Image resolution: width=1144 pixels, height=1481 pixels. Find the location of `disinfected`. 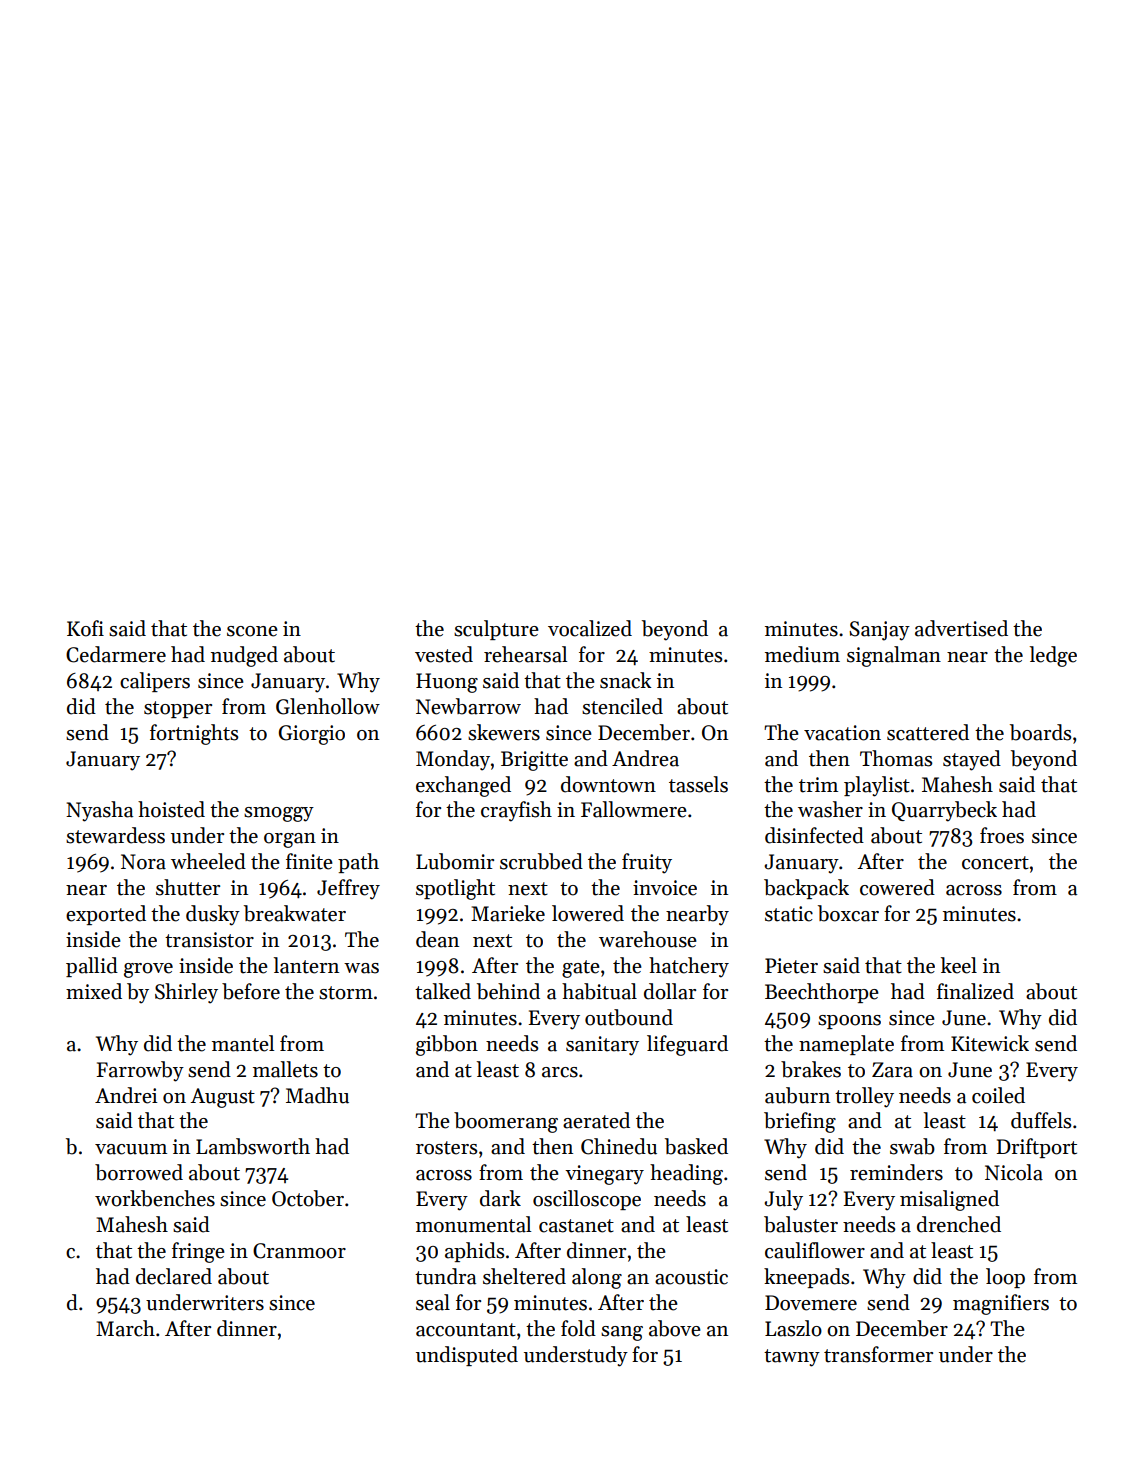

disinfected is located at coordinates (814, 835).
